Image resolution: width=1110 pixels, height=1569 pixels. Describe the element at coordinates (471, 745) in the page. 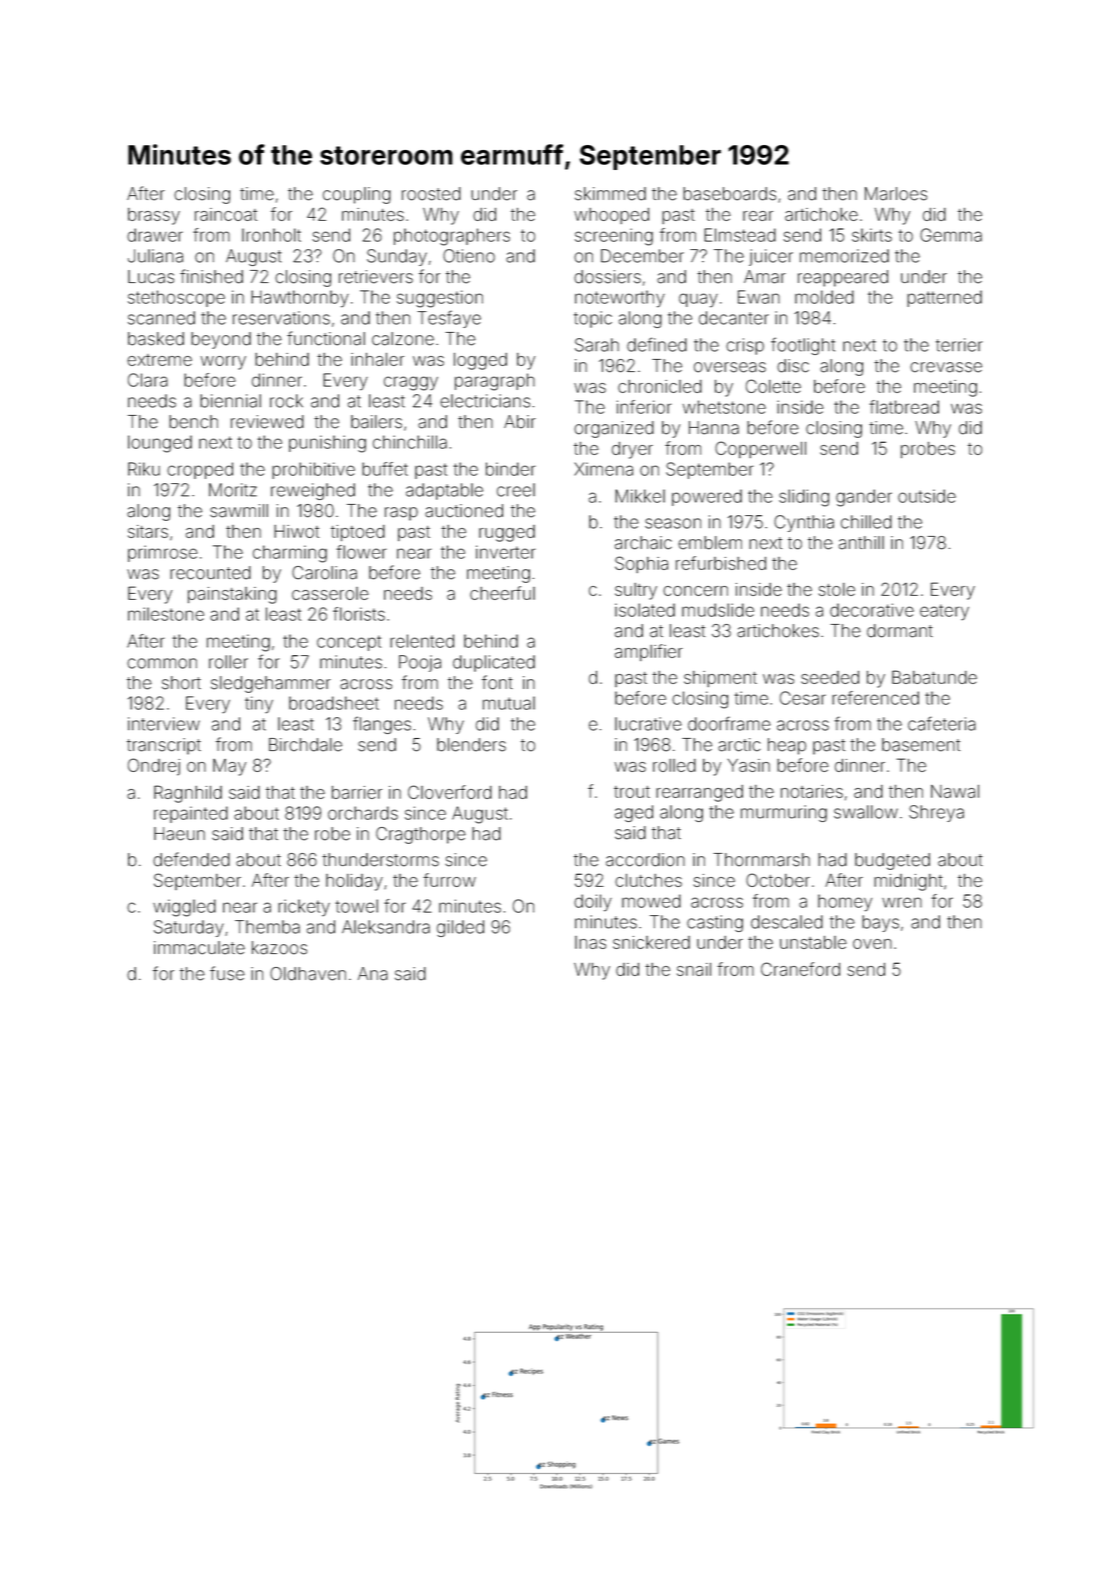

I see `blenders` at that location.
